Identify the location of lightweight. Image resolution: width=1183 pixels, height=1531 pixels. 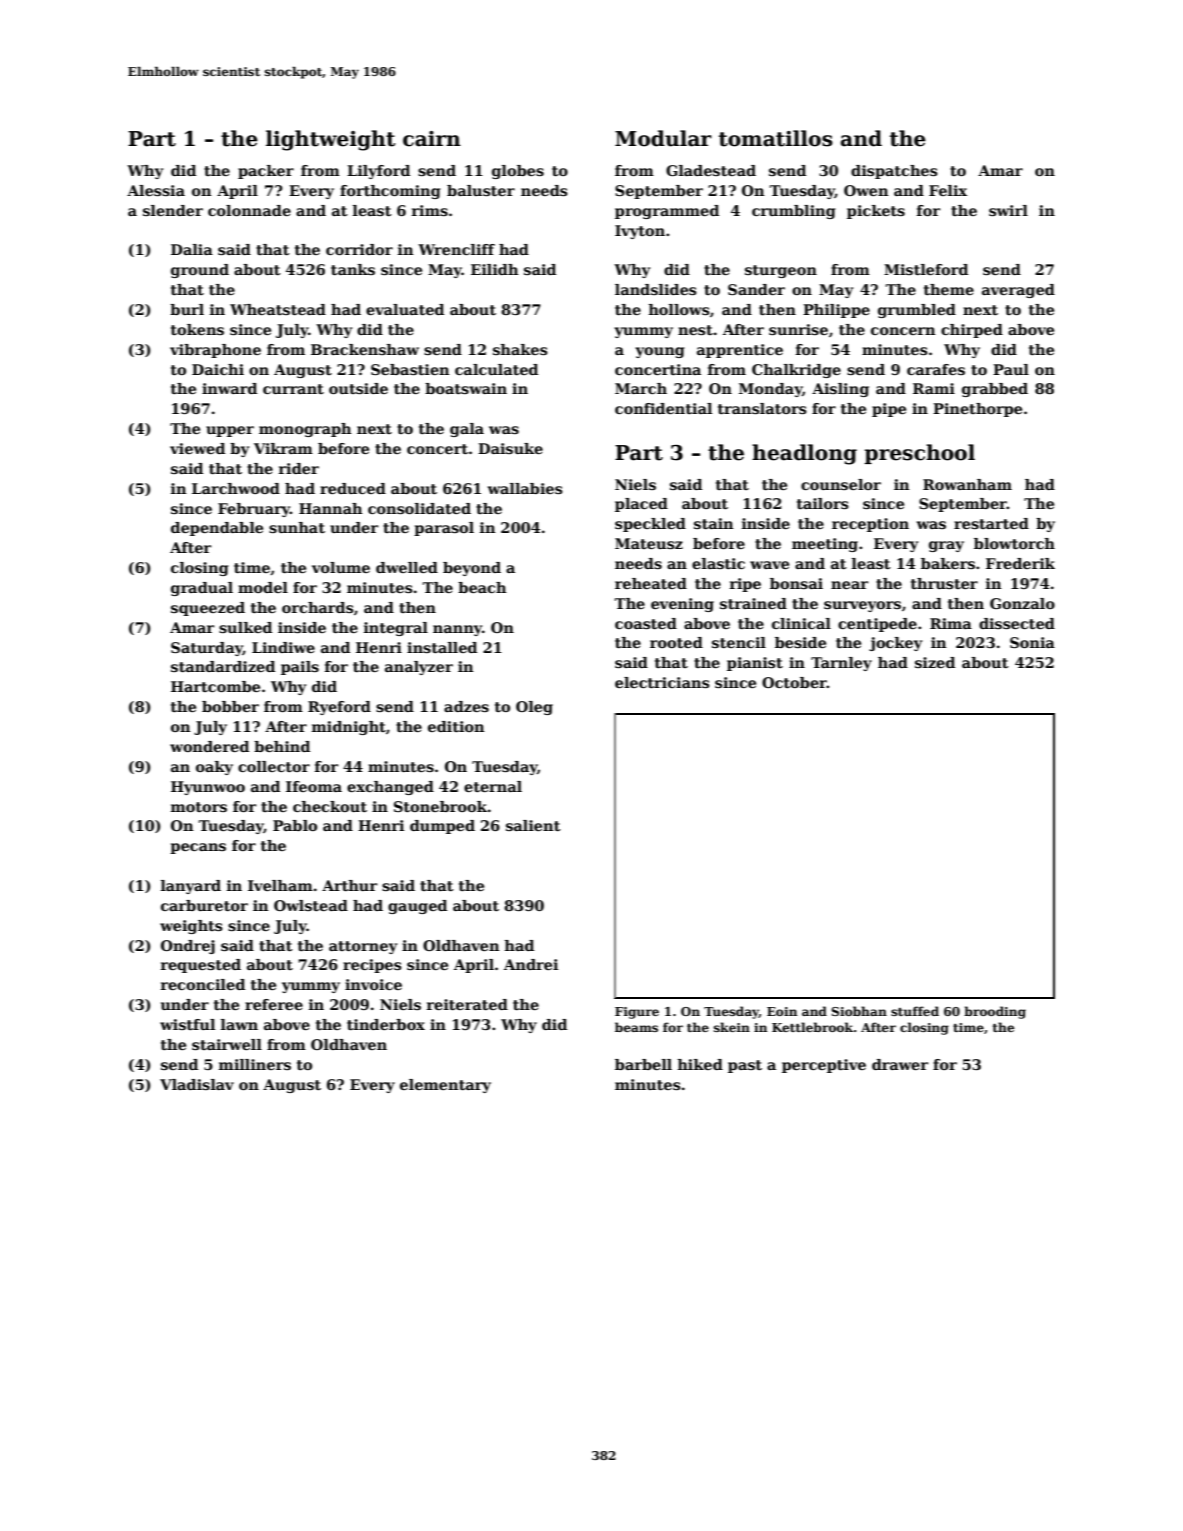
(331, 140).
